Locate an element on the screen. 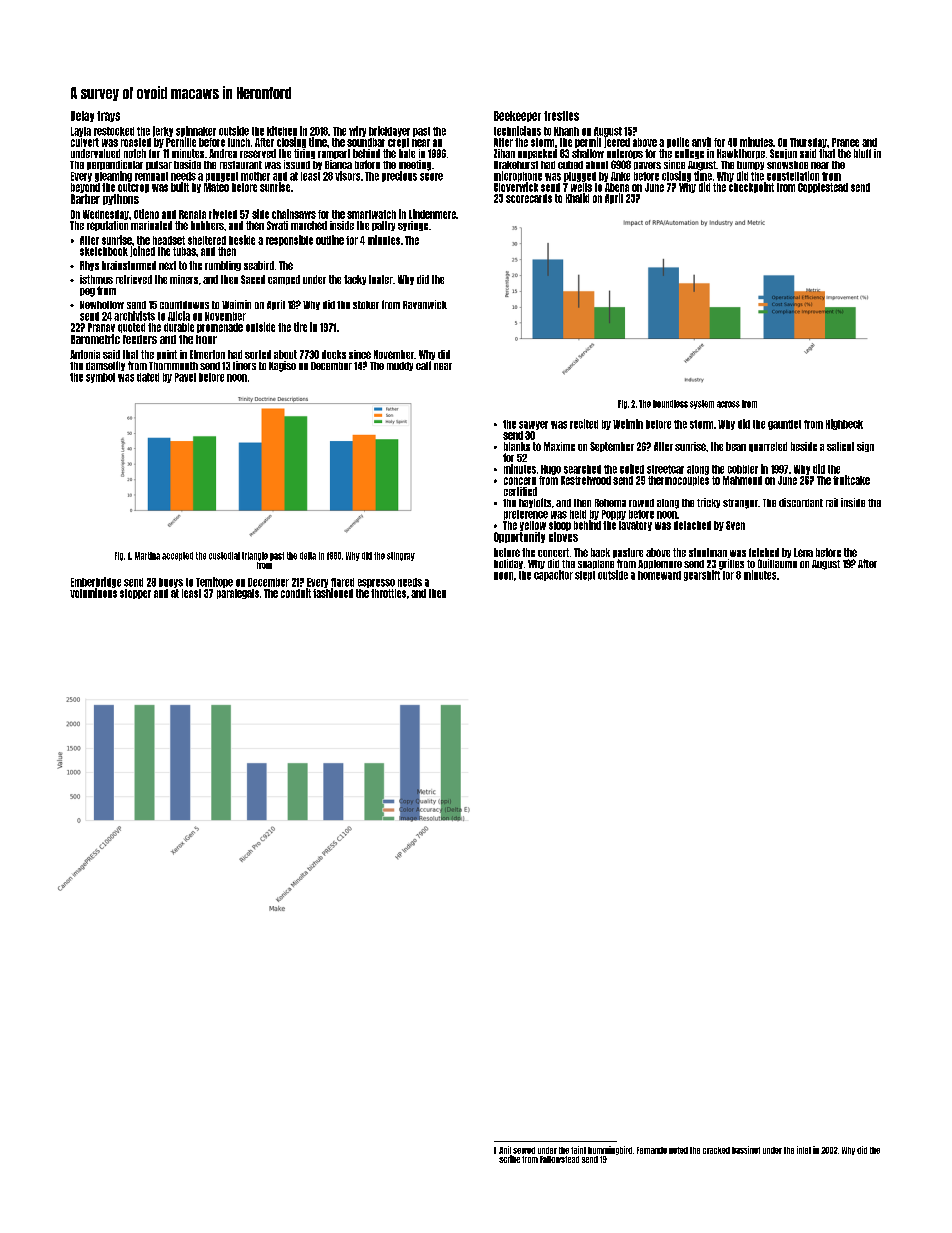  sewed is located at coordinates (524, 1150).
